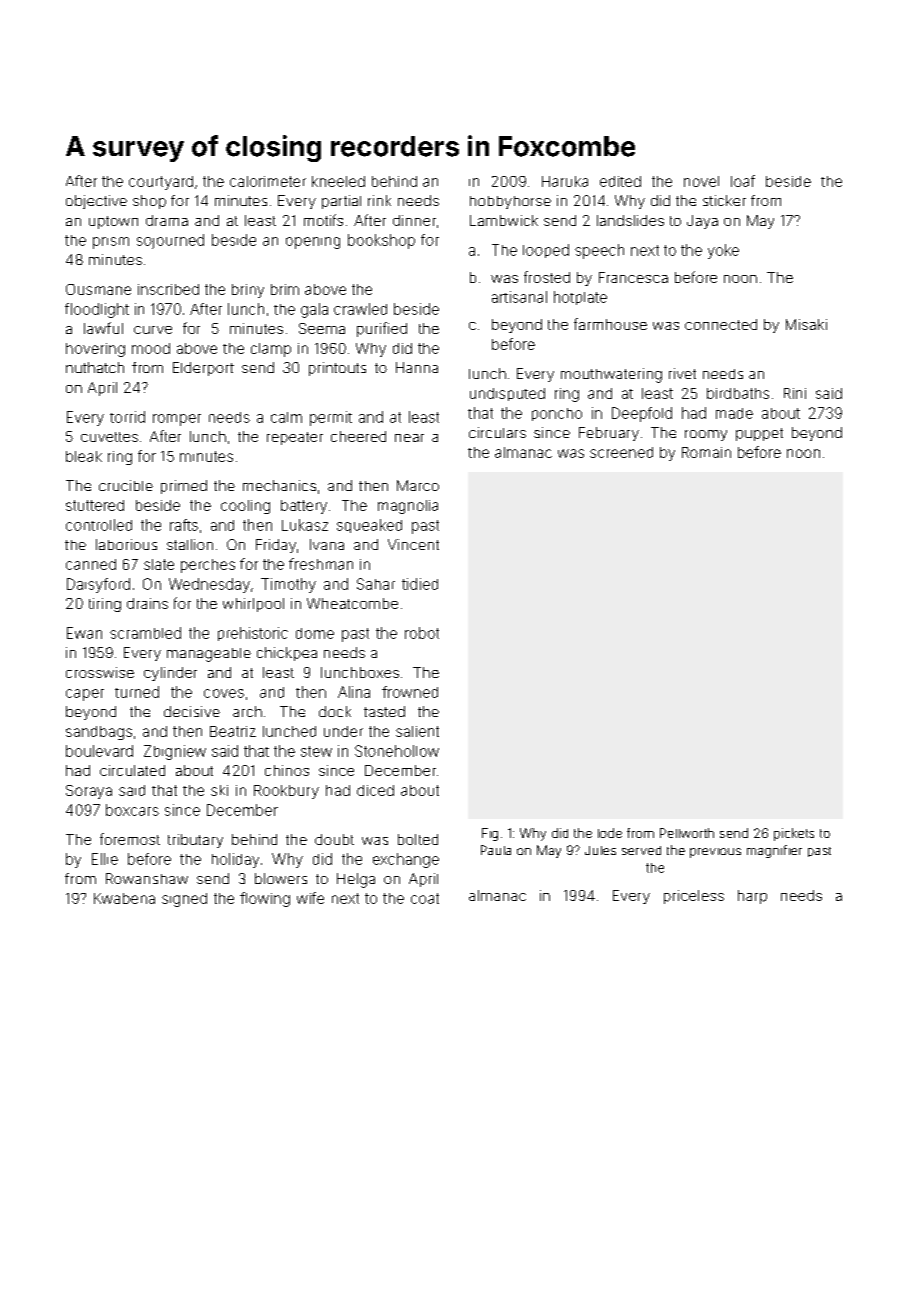  I want to click on Kwabena, so click(124, 898).
